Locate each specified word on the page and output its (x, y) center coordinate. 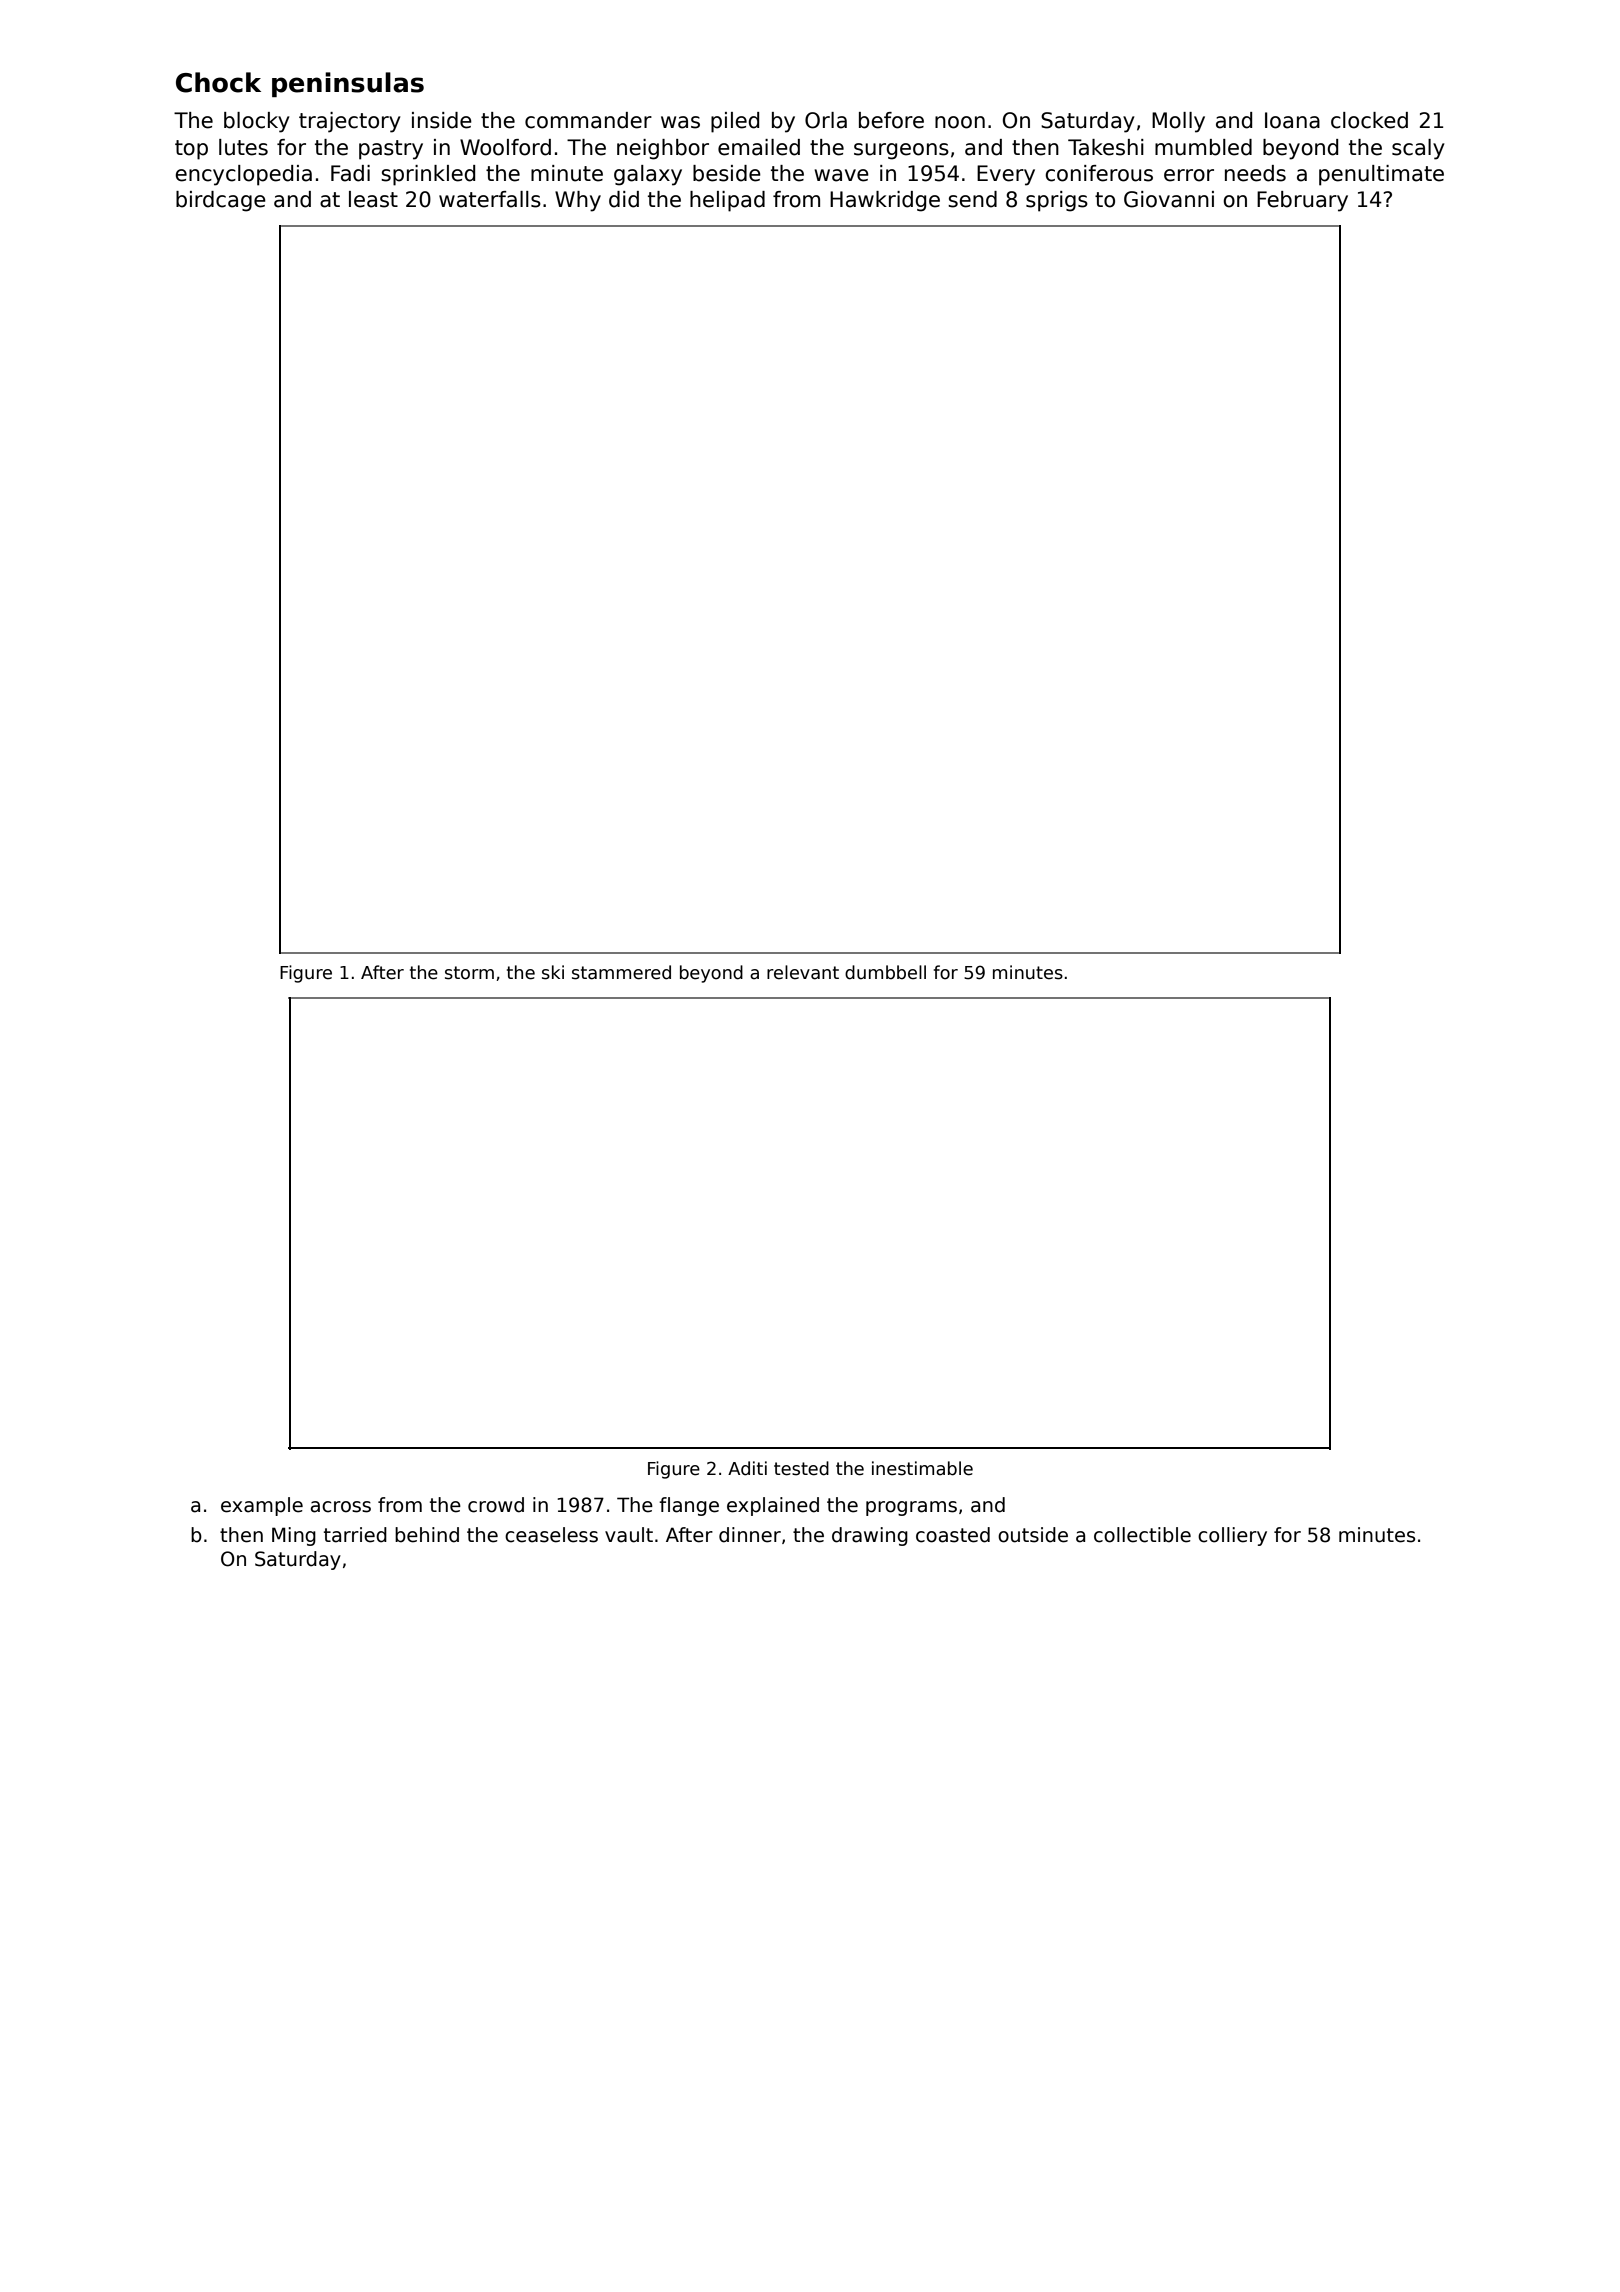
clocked (1369, 120)
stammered (621, 972)
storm (469, 973)
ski (553, 972)
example (262, 1506)
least (373, 199)
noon (960, 122)
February (1302, 201)
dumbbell (885, 972)
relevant (803, 972)
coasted (953, 1535)
